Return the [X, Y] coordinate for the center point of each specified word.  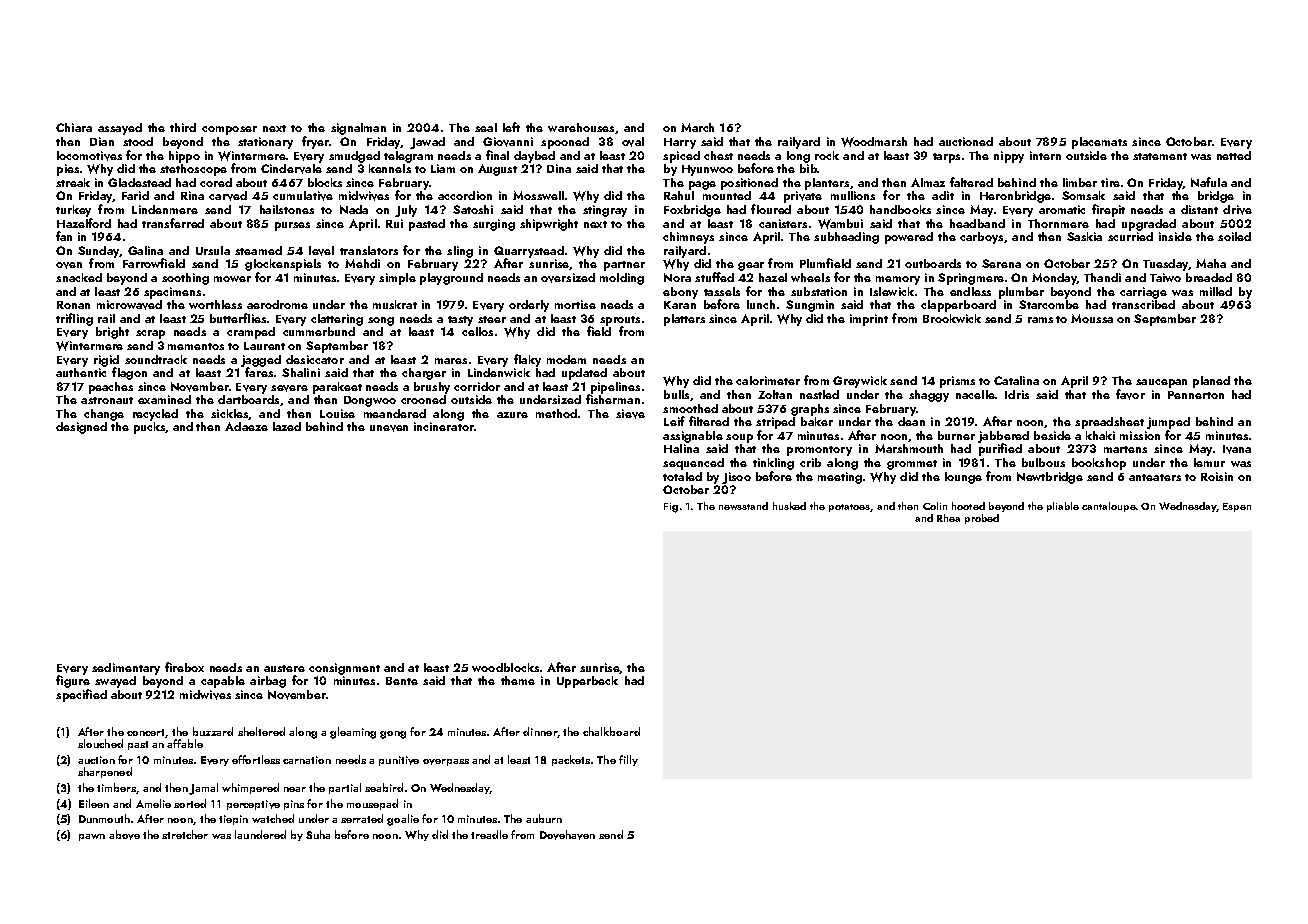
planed [1211, 382]
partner [624, 266]
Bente [402, 681]
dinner [540, 731]
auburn [544, 818]
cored [216, 182]
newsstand [743, 506]
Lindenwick [499, 372]
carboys [981, 238]
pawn [92, 837]
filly [628, 760]
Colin [935, 506]
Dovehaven [567, 835]
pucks [149, 428]
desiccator [315, 359]
